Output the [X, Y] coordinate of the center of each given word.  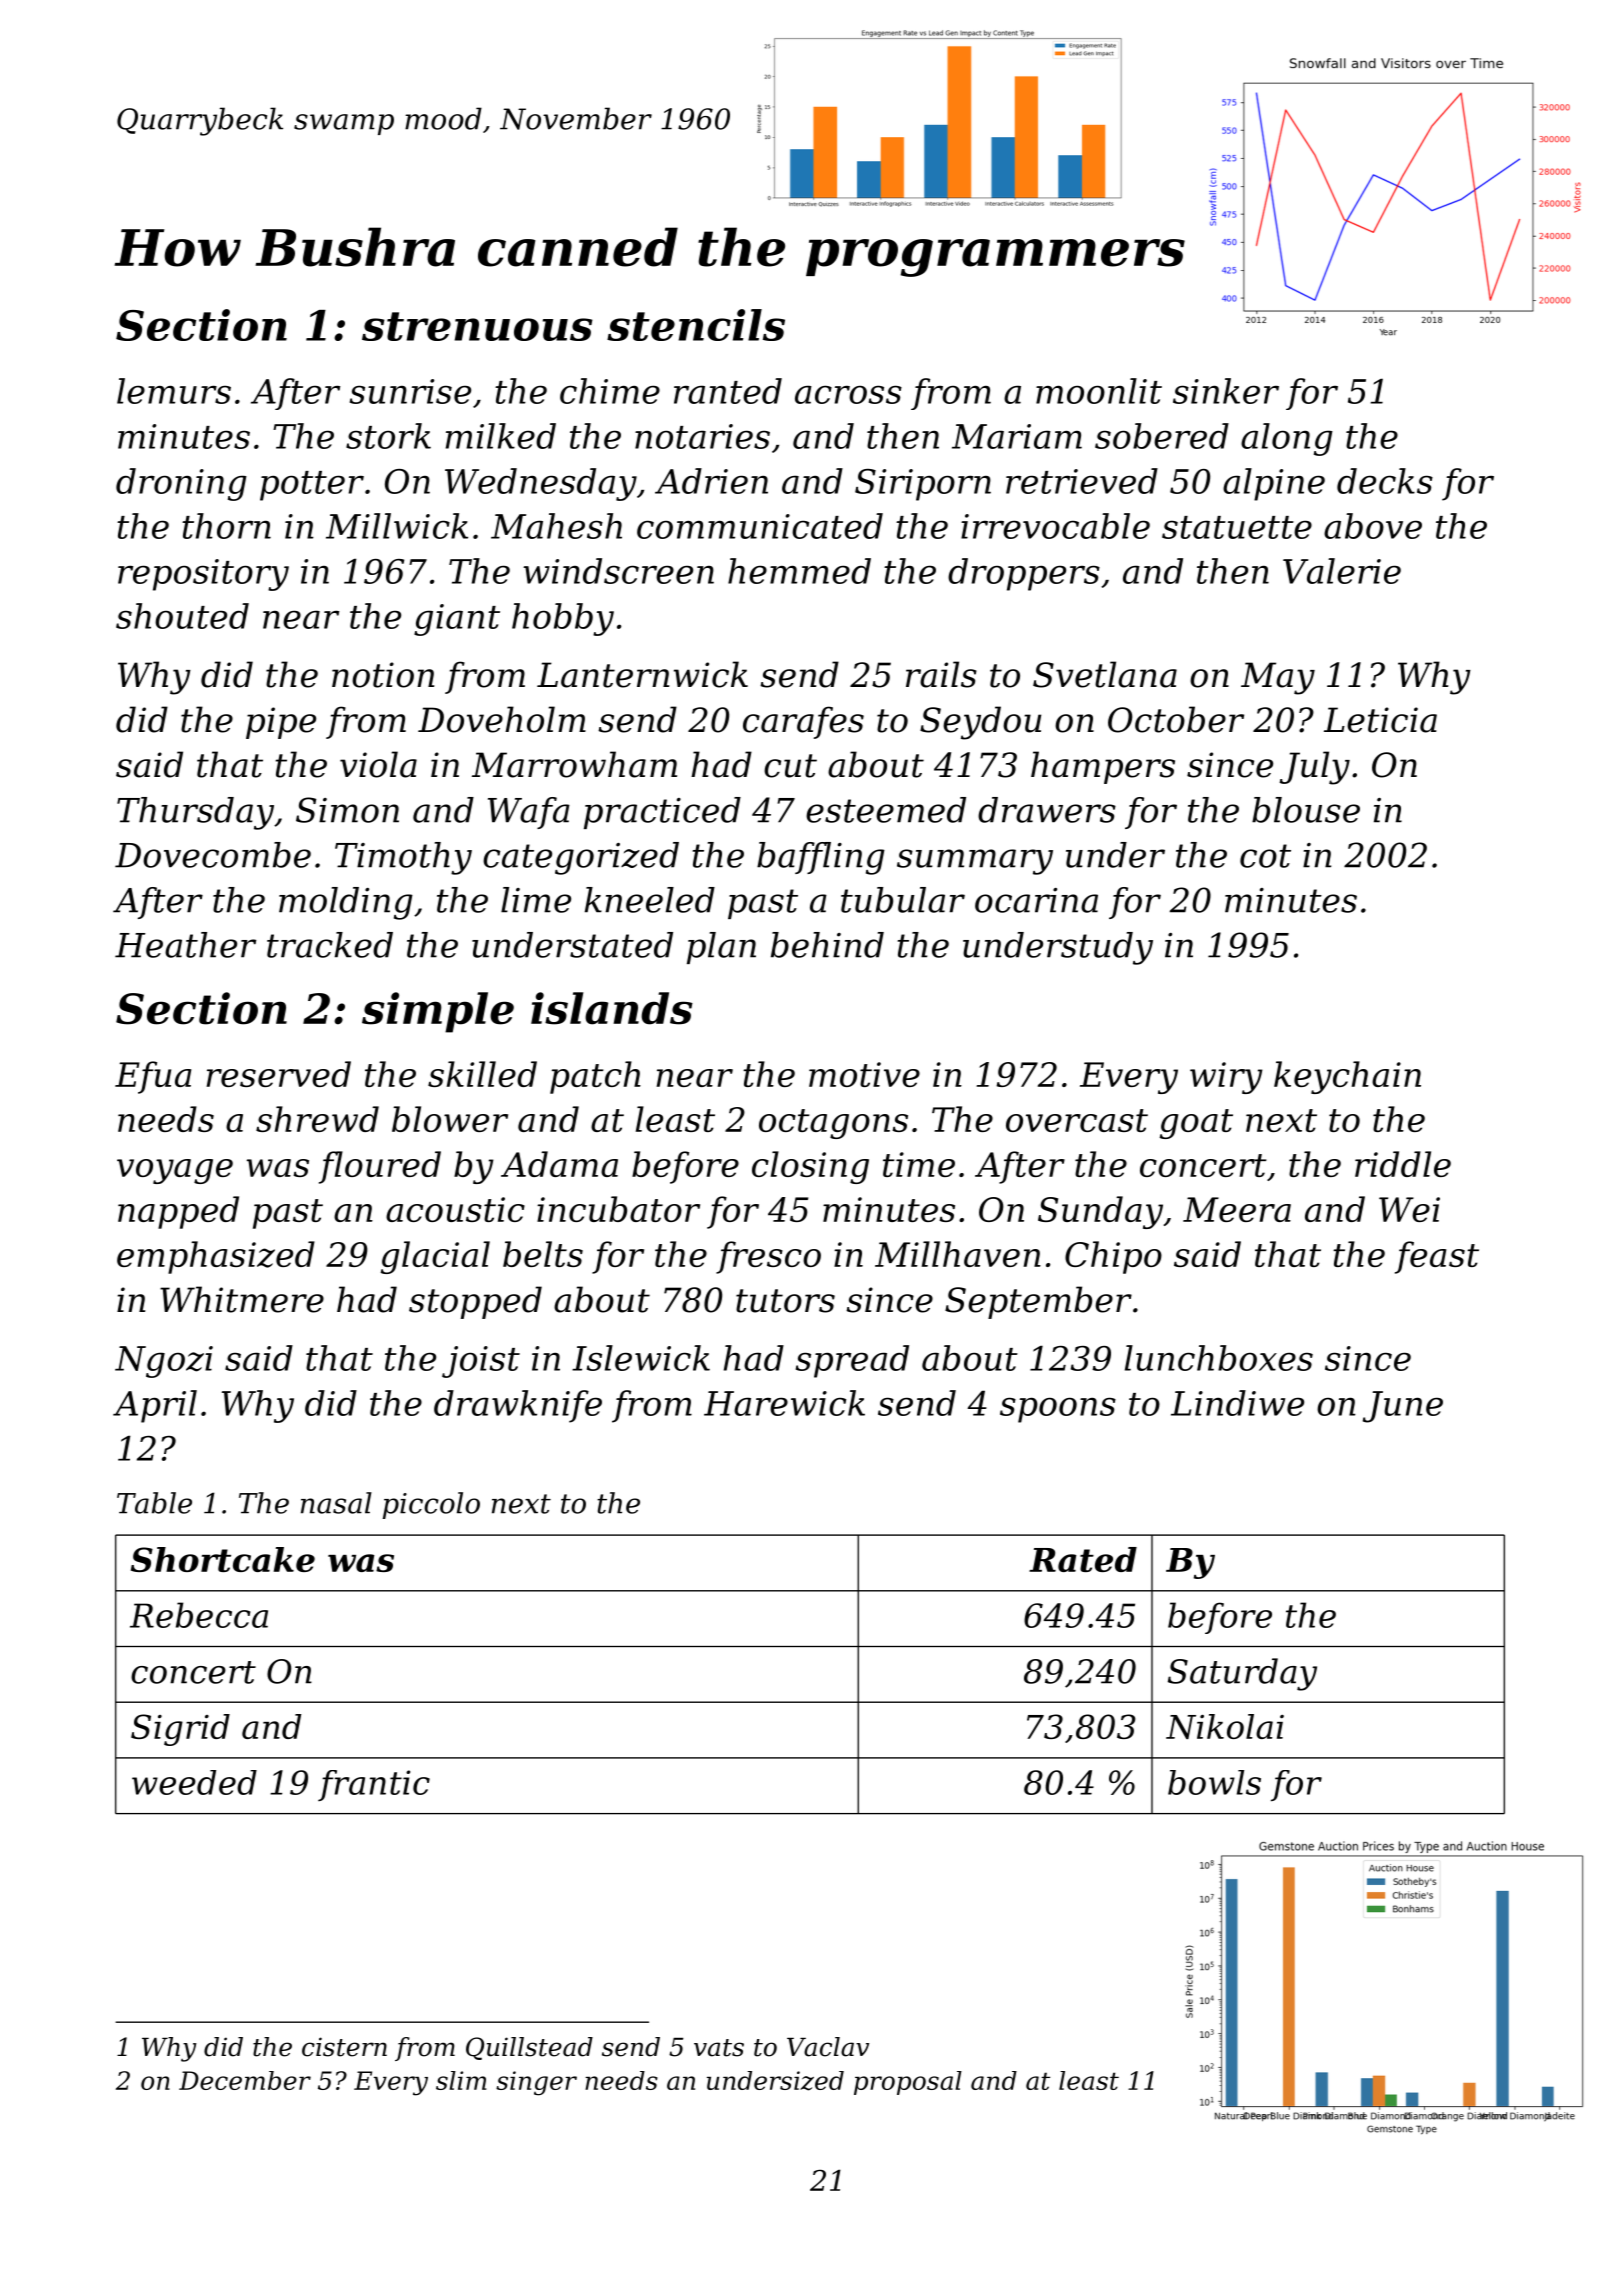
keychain [1347, 1077]
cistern [344, 2047]
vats [719, 2048]
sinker [1226, 391]
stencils [696, 325]
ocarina [1036, 900]
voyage [175, 1171]
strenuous [477, 326]
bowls [1214, 1782]
